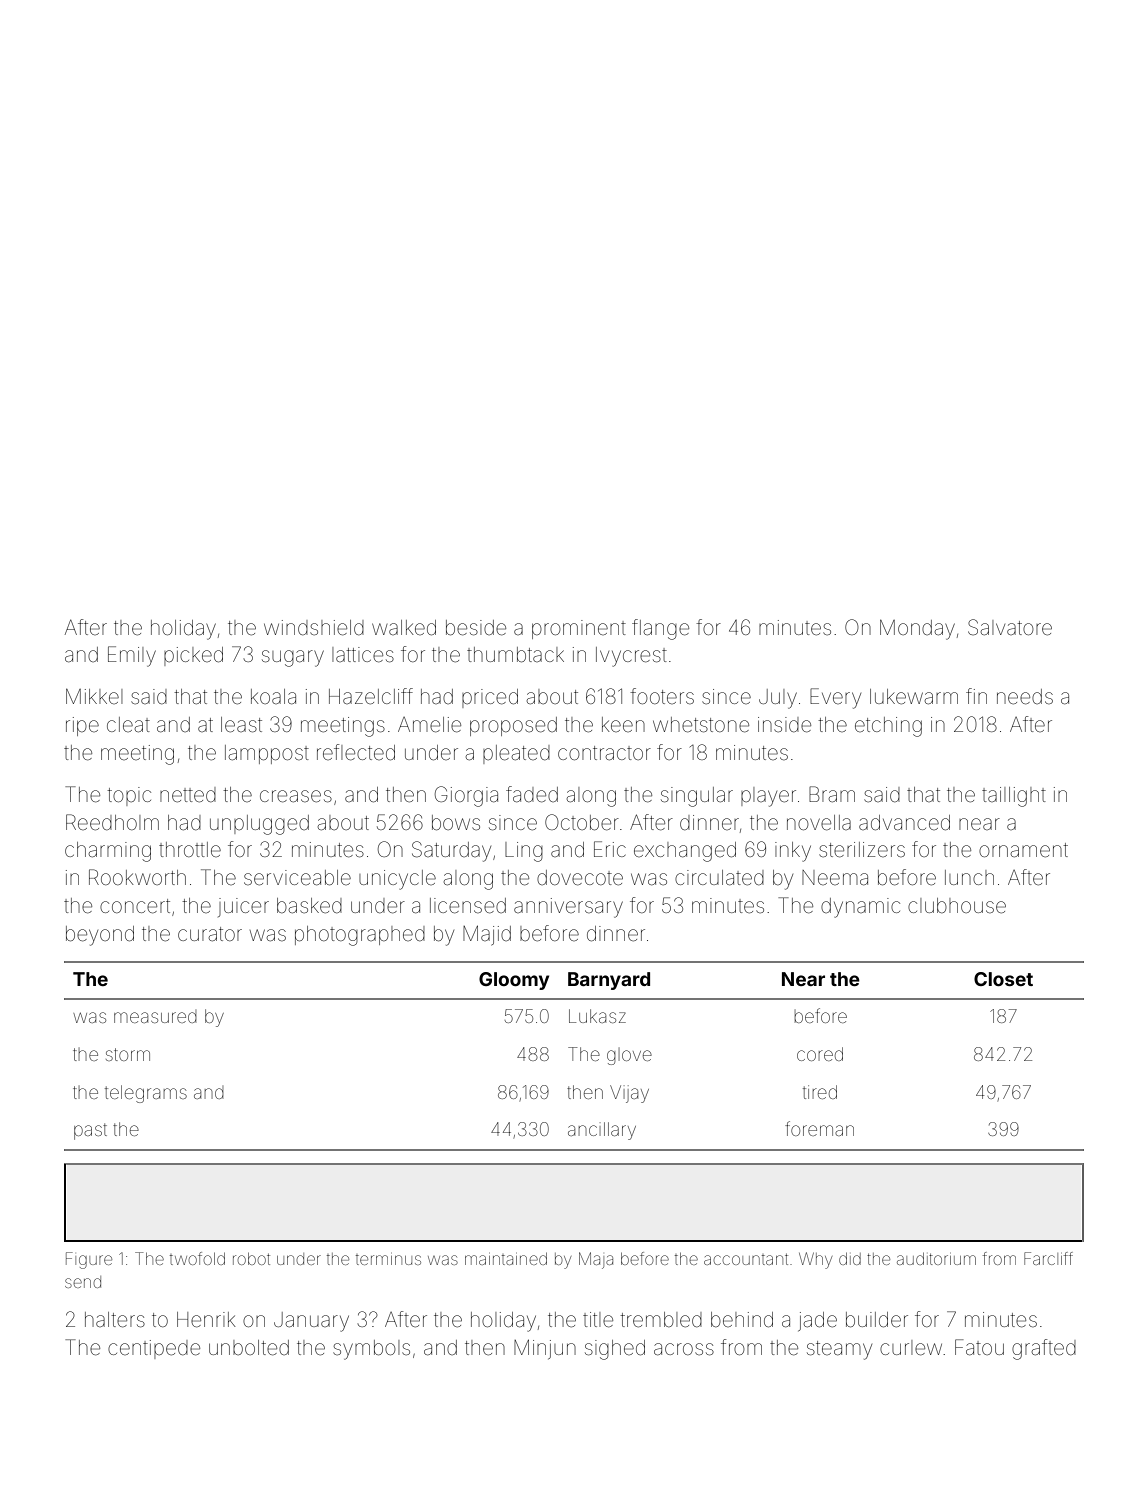 Image resolution: width=1148 pixels, height=1486 pixels. I want to click on Bram, so click(832, 794).
